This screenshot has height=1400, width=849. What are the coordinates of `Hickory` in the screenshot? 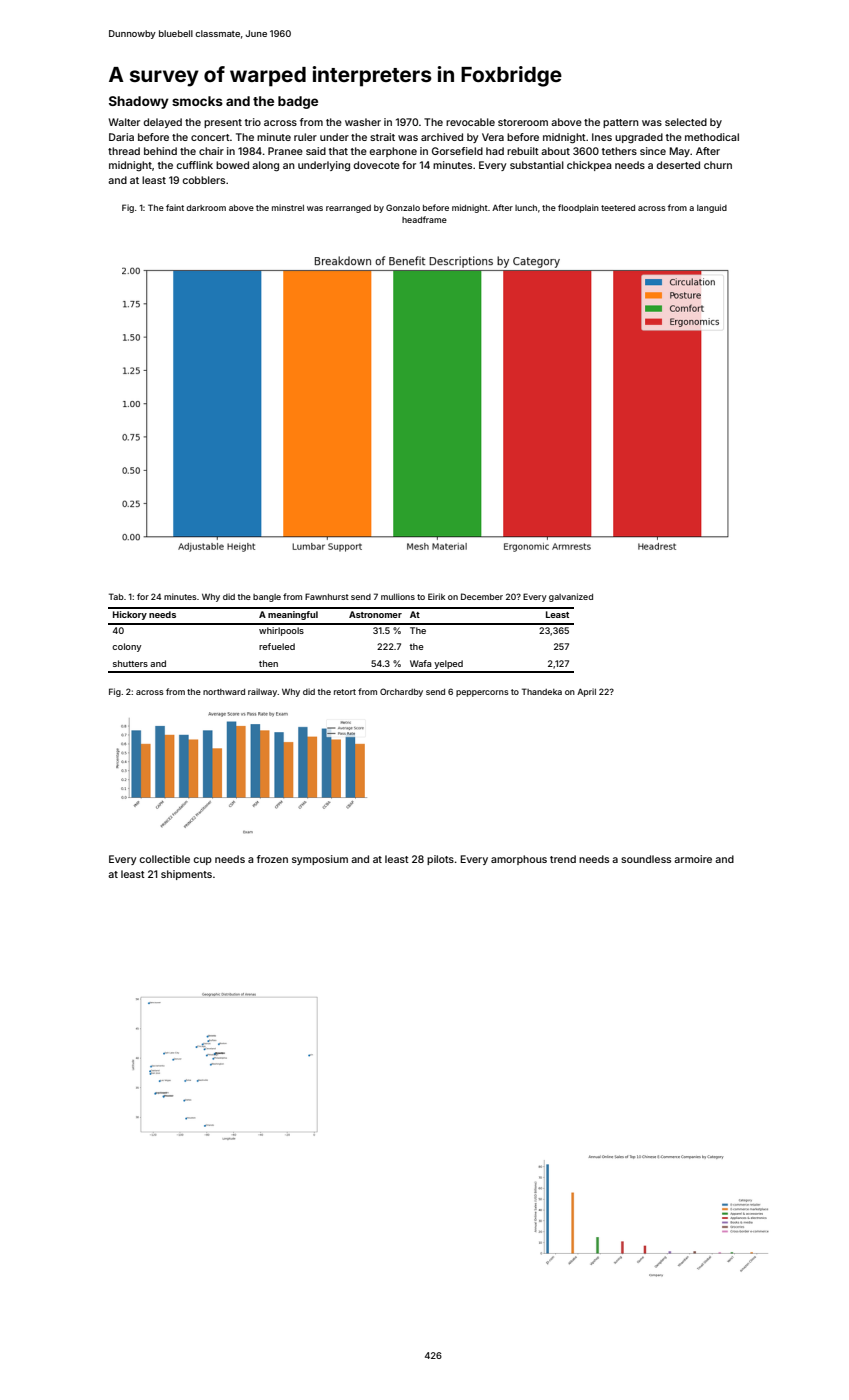 It's located at (130, 615).
